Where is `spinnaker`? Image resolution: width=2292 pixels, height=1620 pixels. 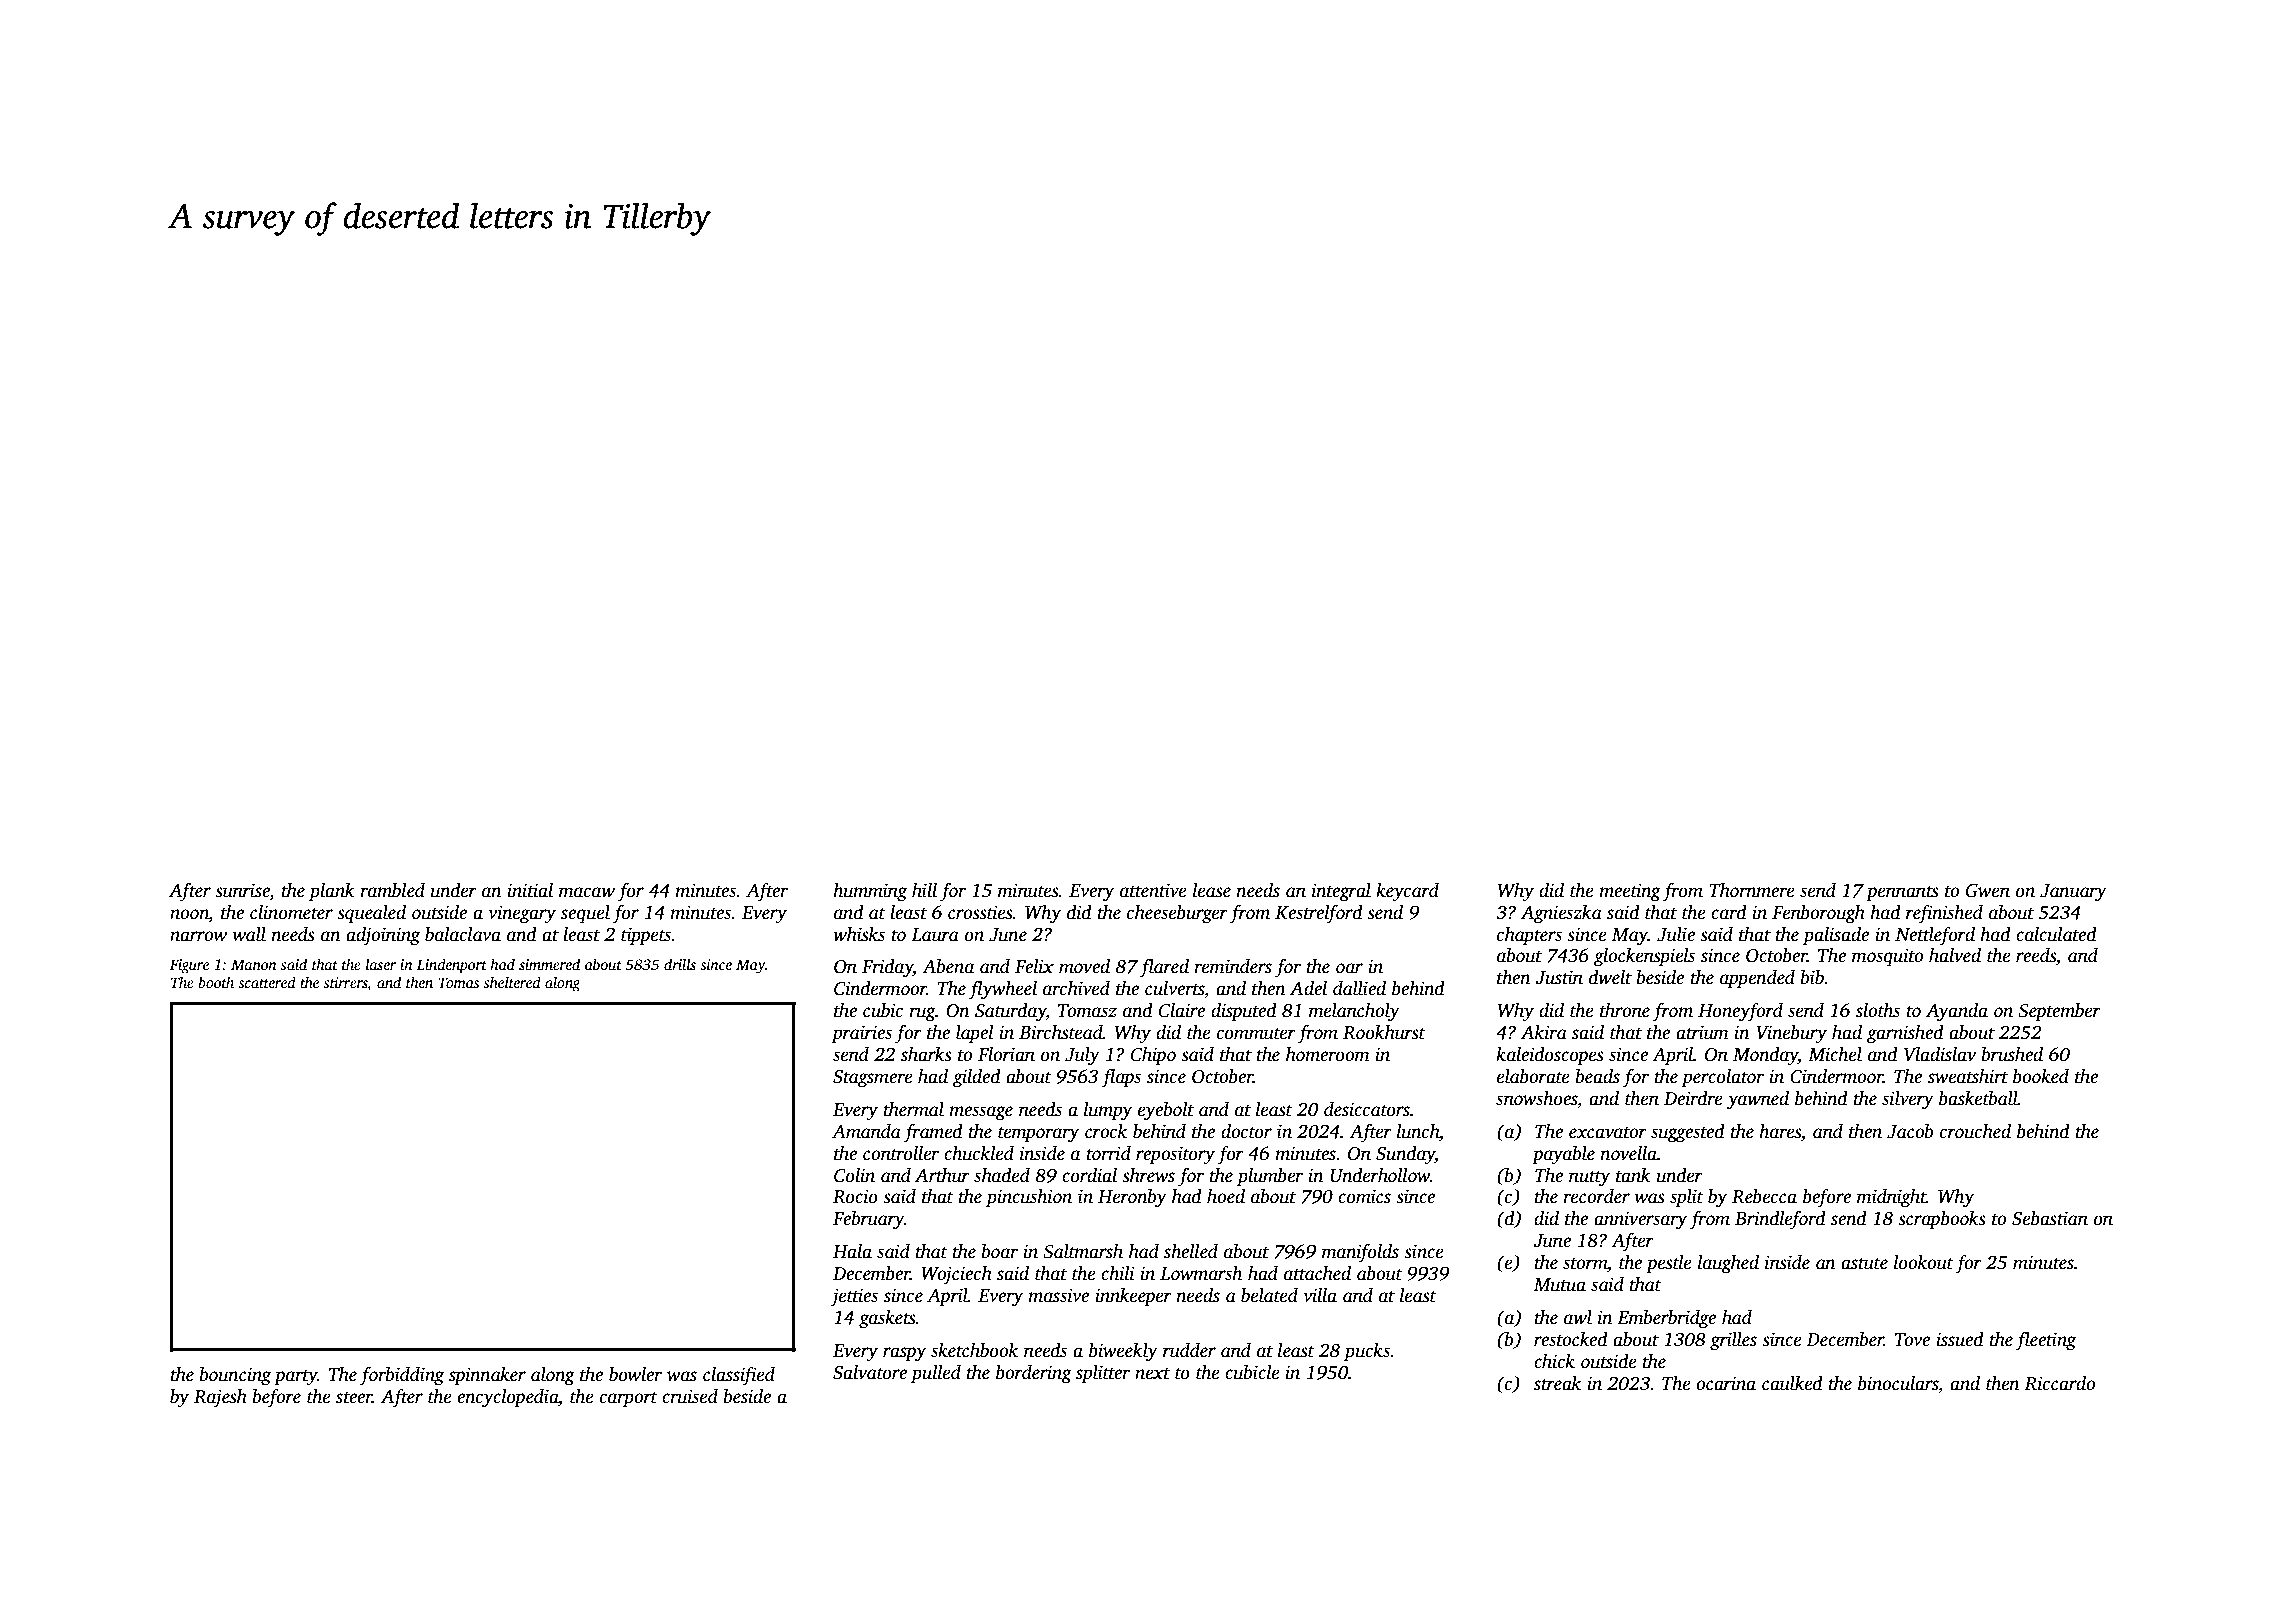
spinnaker is located at coordinates (487, 1376).
